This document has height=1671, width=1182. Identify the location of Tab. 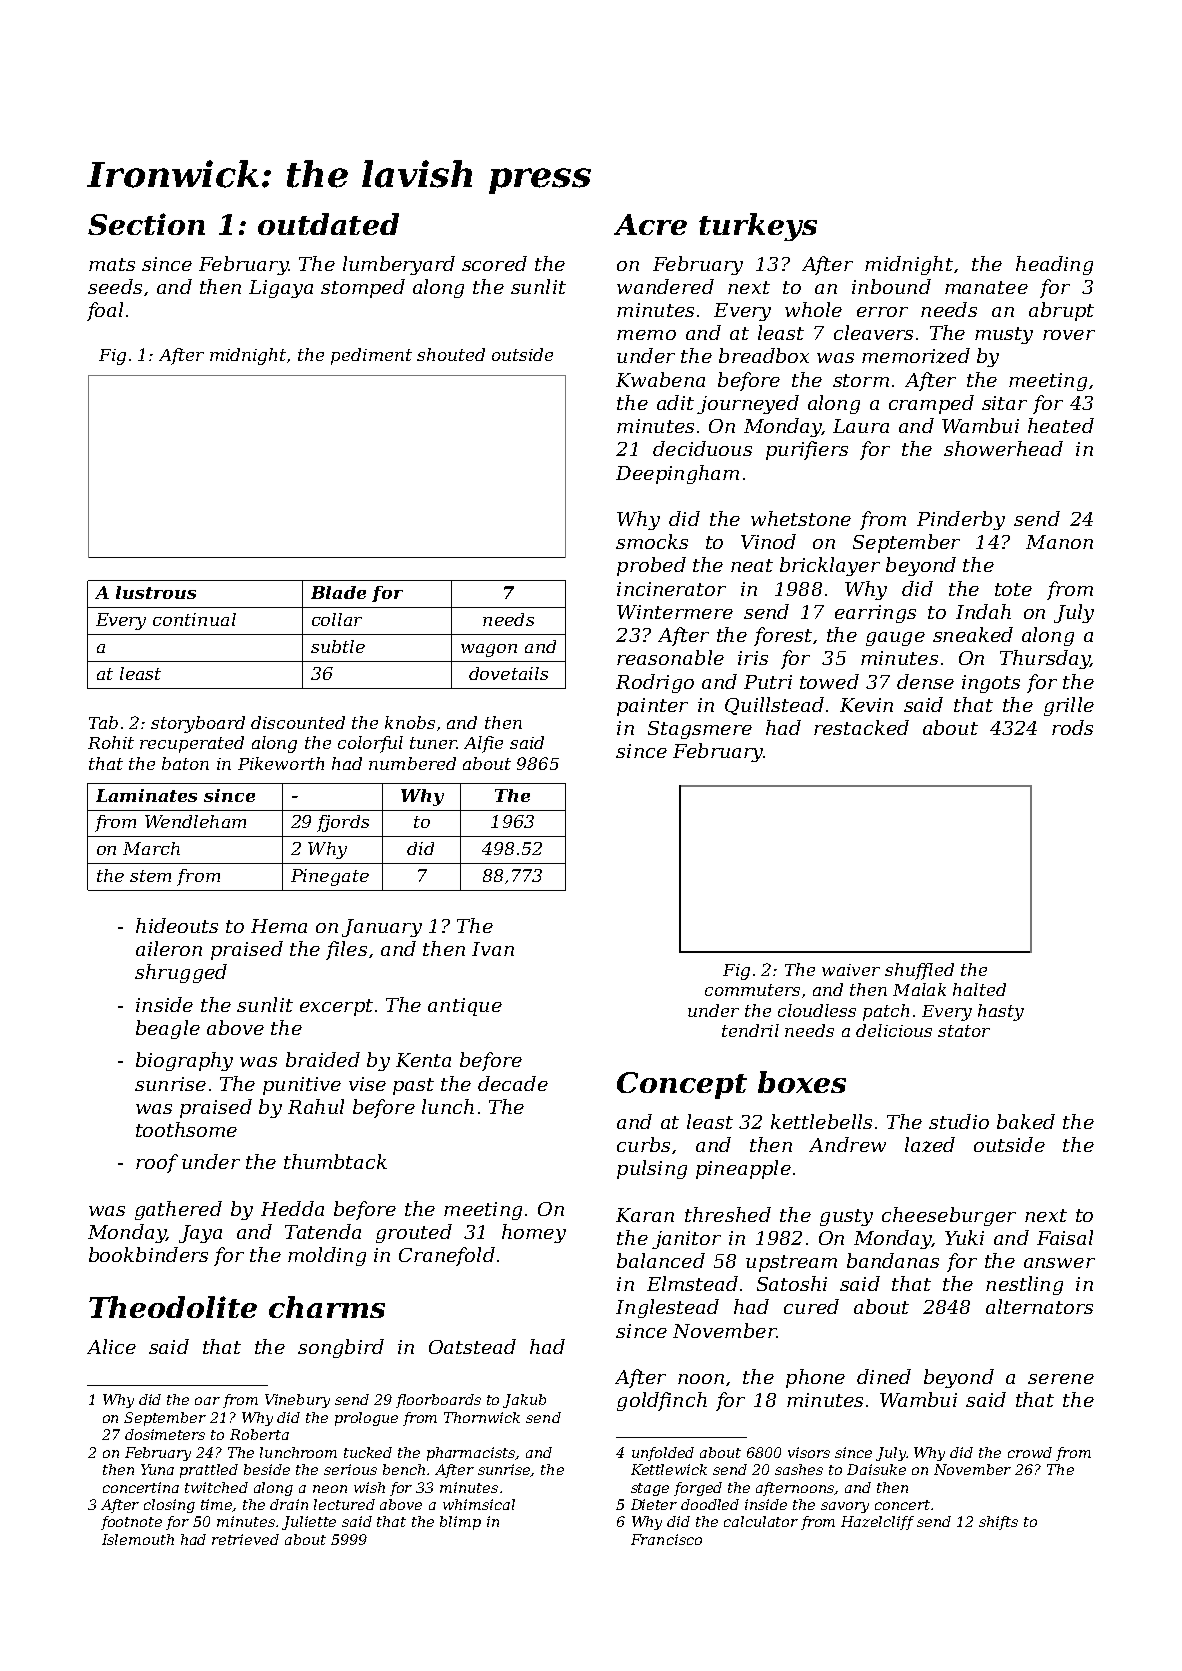
(103, 722).
